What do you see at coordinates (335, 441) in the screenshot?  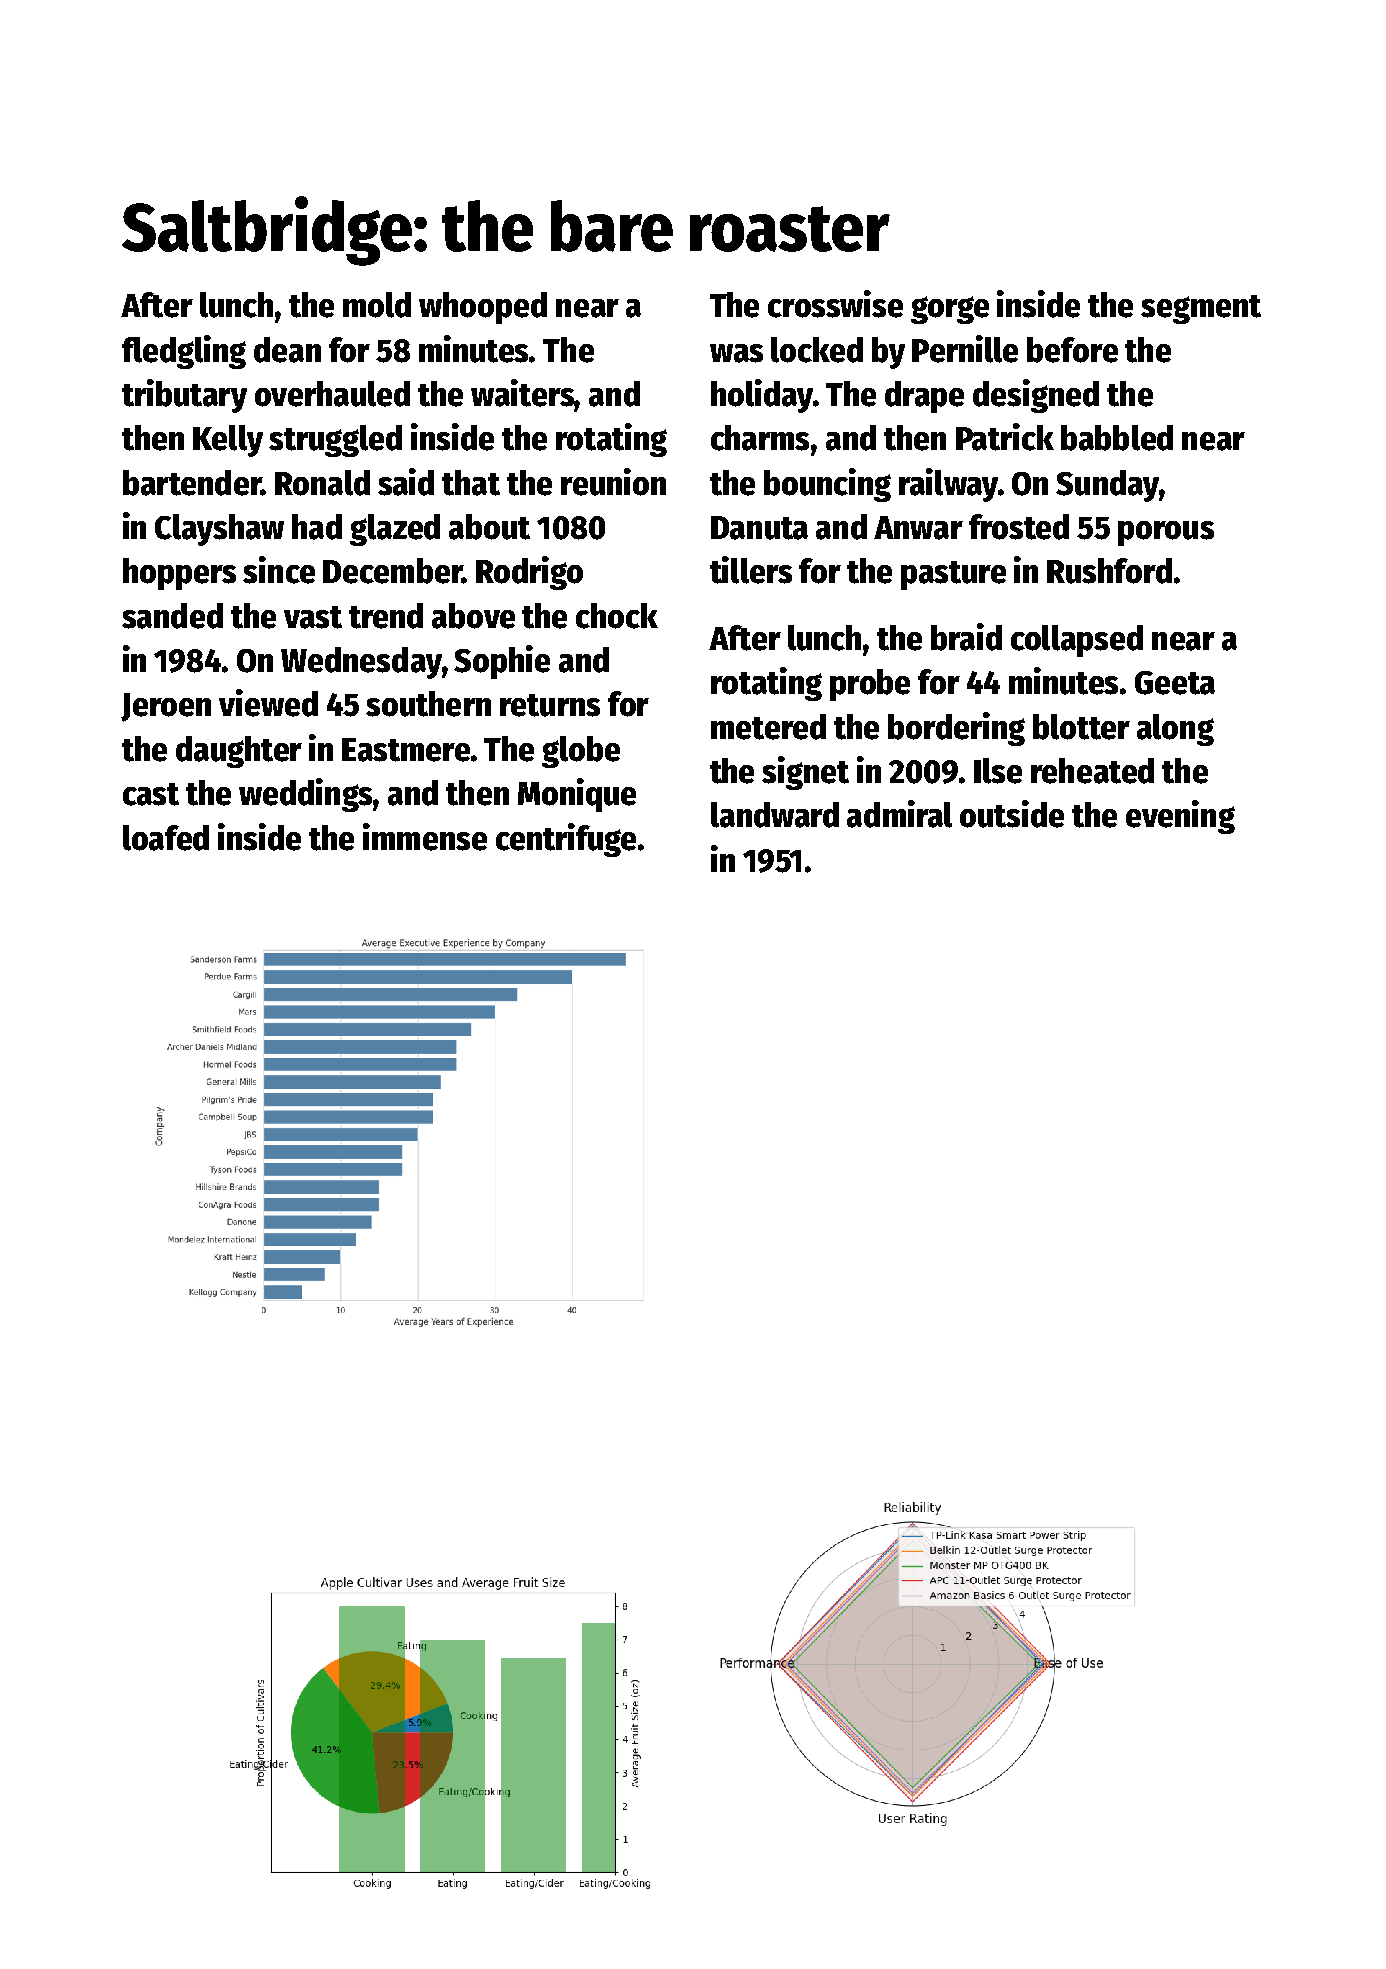 I see `struggled` at bounding box center [335, 441].
